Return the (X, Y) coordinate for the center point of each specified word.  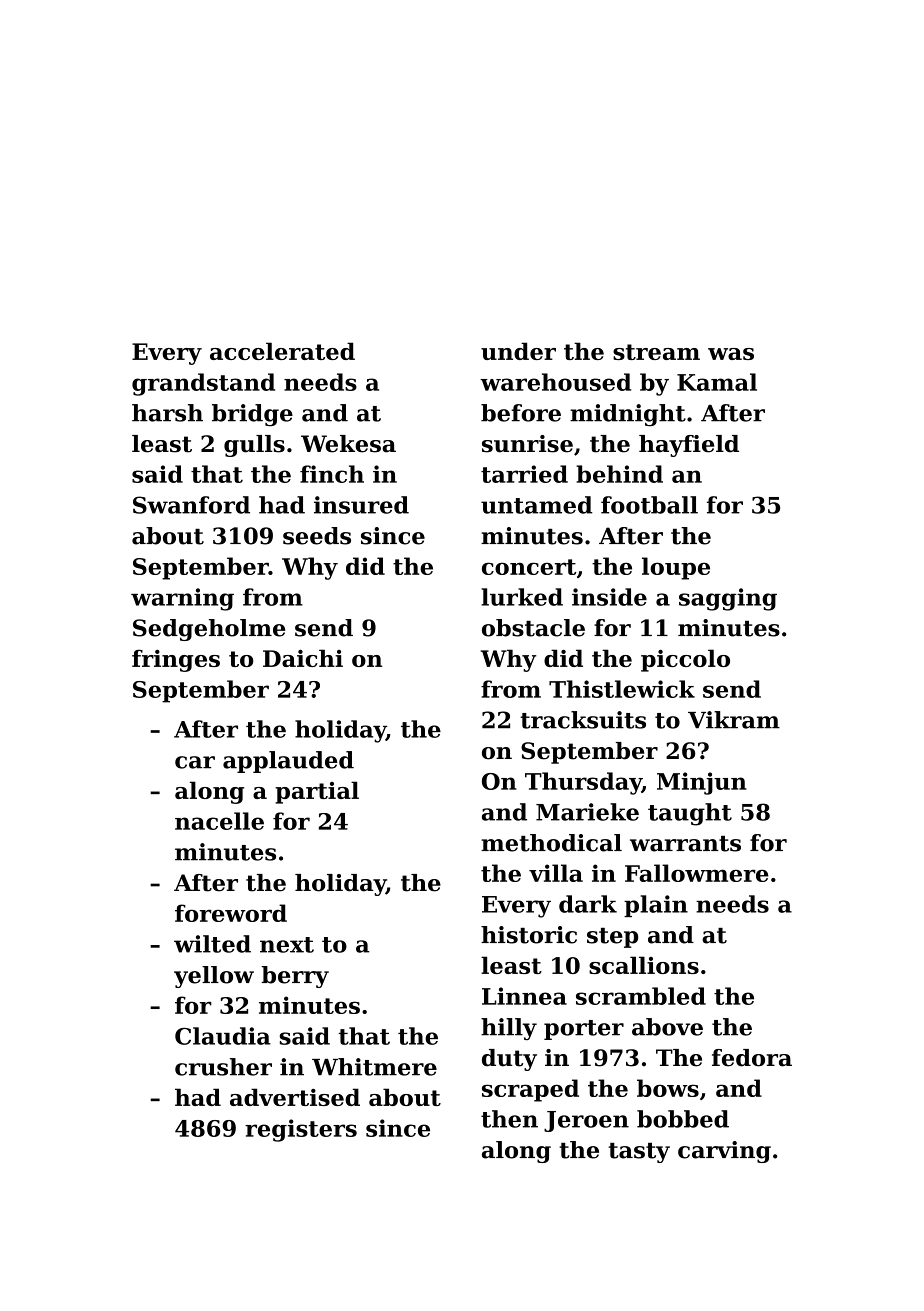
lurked (522, 597)
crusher (223, 1067)
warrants (685, 844)
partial (317, 792)
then (509, 1119)
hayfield (689, 446)
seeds (317, 536)
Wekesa (348, 444)
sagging (728, 599)
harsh (167, 413)
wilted (212, 944)
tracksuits (583, 720)
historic (529, 935)
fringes (176, 660)
